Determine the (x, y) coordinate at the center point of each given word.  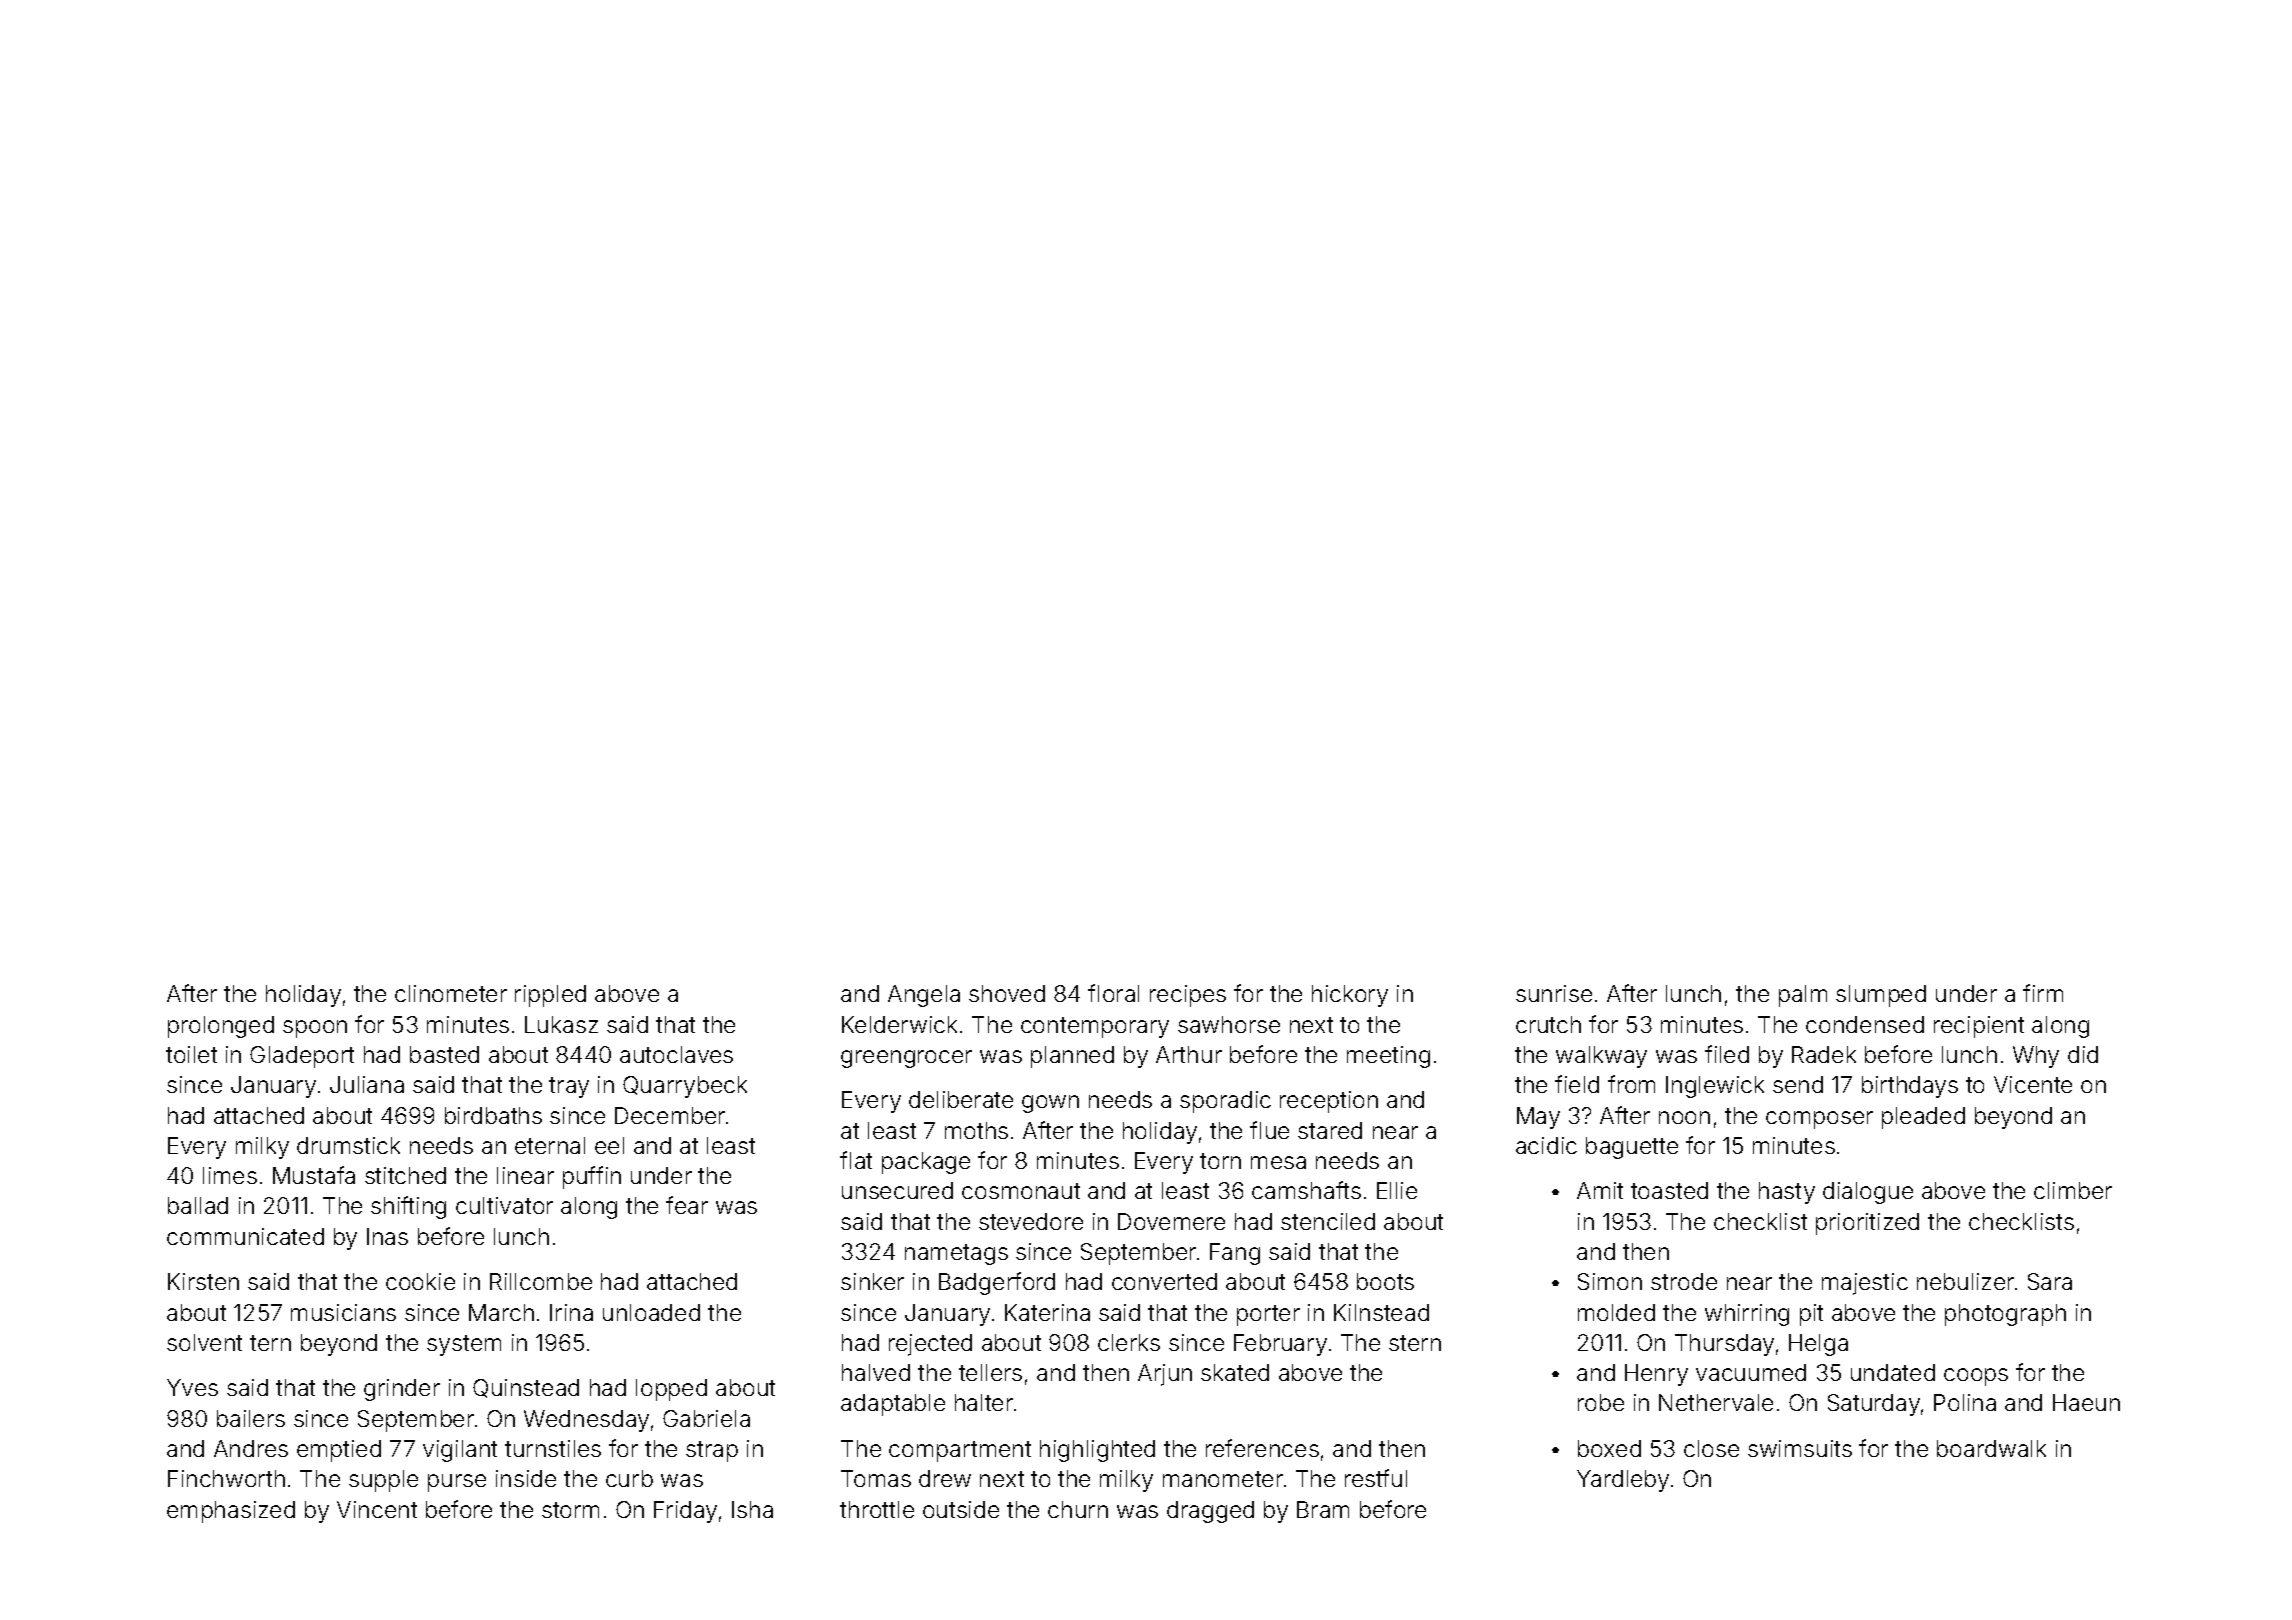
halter (984, 1402)
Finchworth (226, 1478)
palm (1803, 996)
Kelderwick (899, 1024)
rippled (550, 996)
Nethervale (1716, 1402)
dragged (1210, 1512)
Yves (192, 1387)
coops (1976, 1377)
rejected (930, 1345)
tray (569, 1087)
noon (1684, 1117)
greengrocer (906, 1059)
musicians (343, 1312)
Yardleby (1623, 1481)
